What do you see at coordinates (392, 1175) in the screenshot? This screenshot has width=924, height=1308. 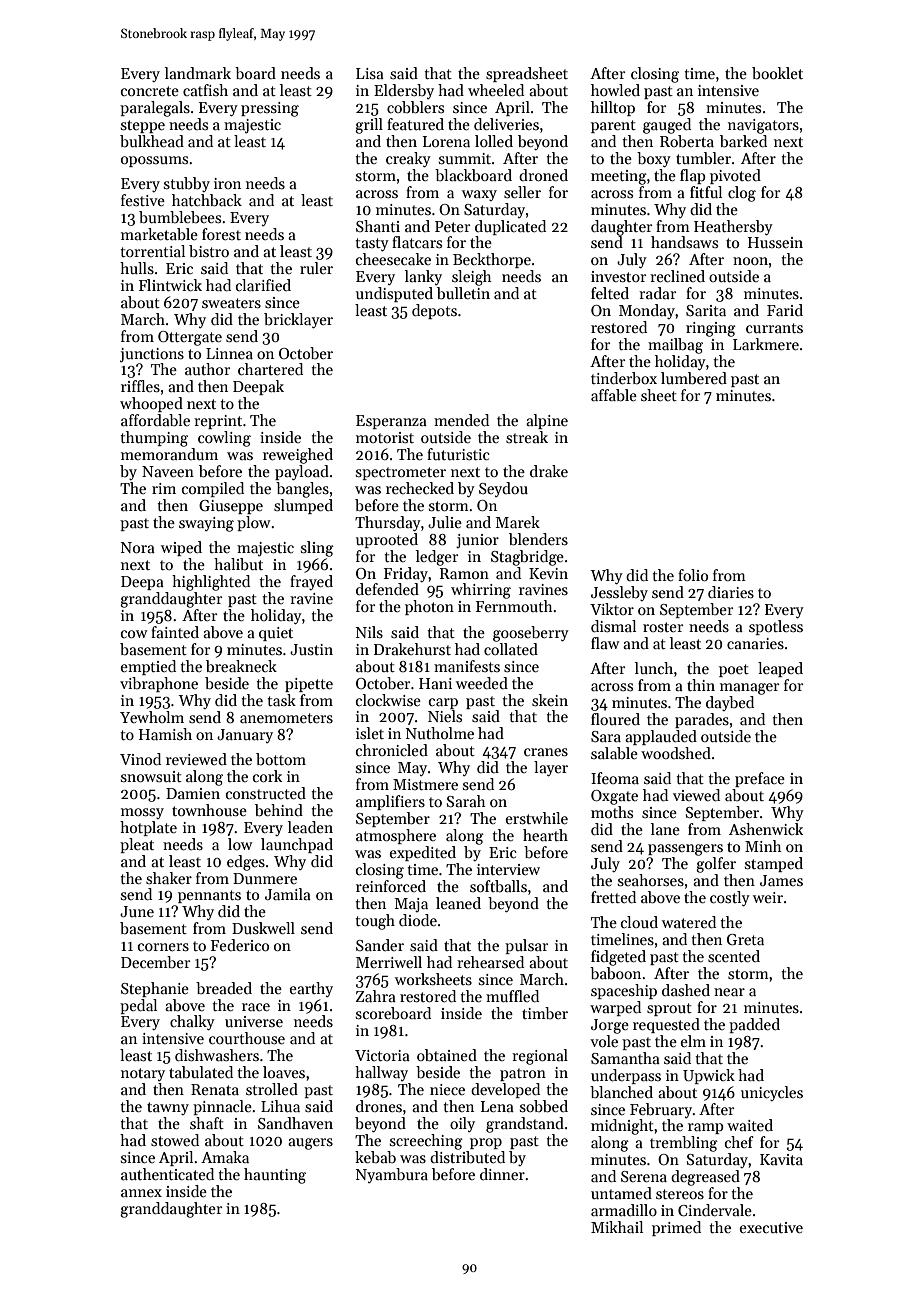 I see `Nyambura` at bounding box center [392, 1175].
